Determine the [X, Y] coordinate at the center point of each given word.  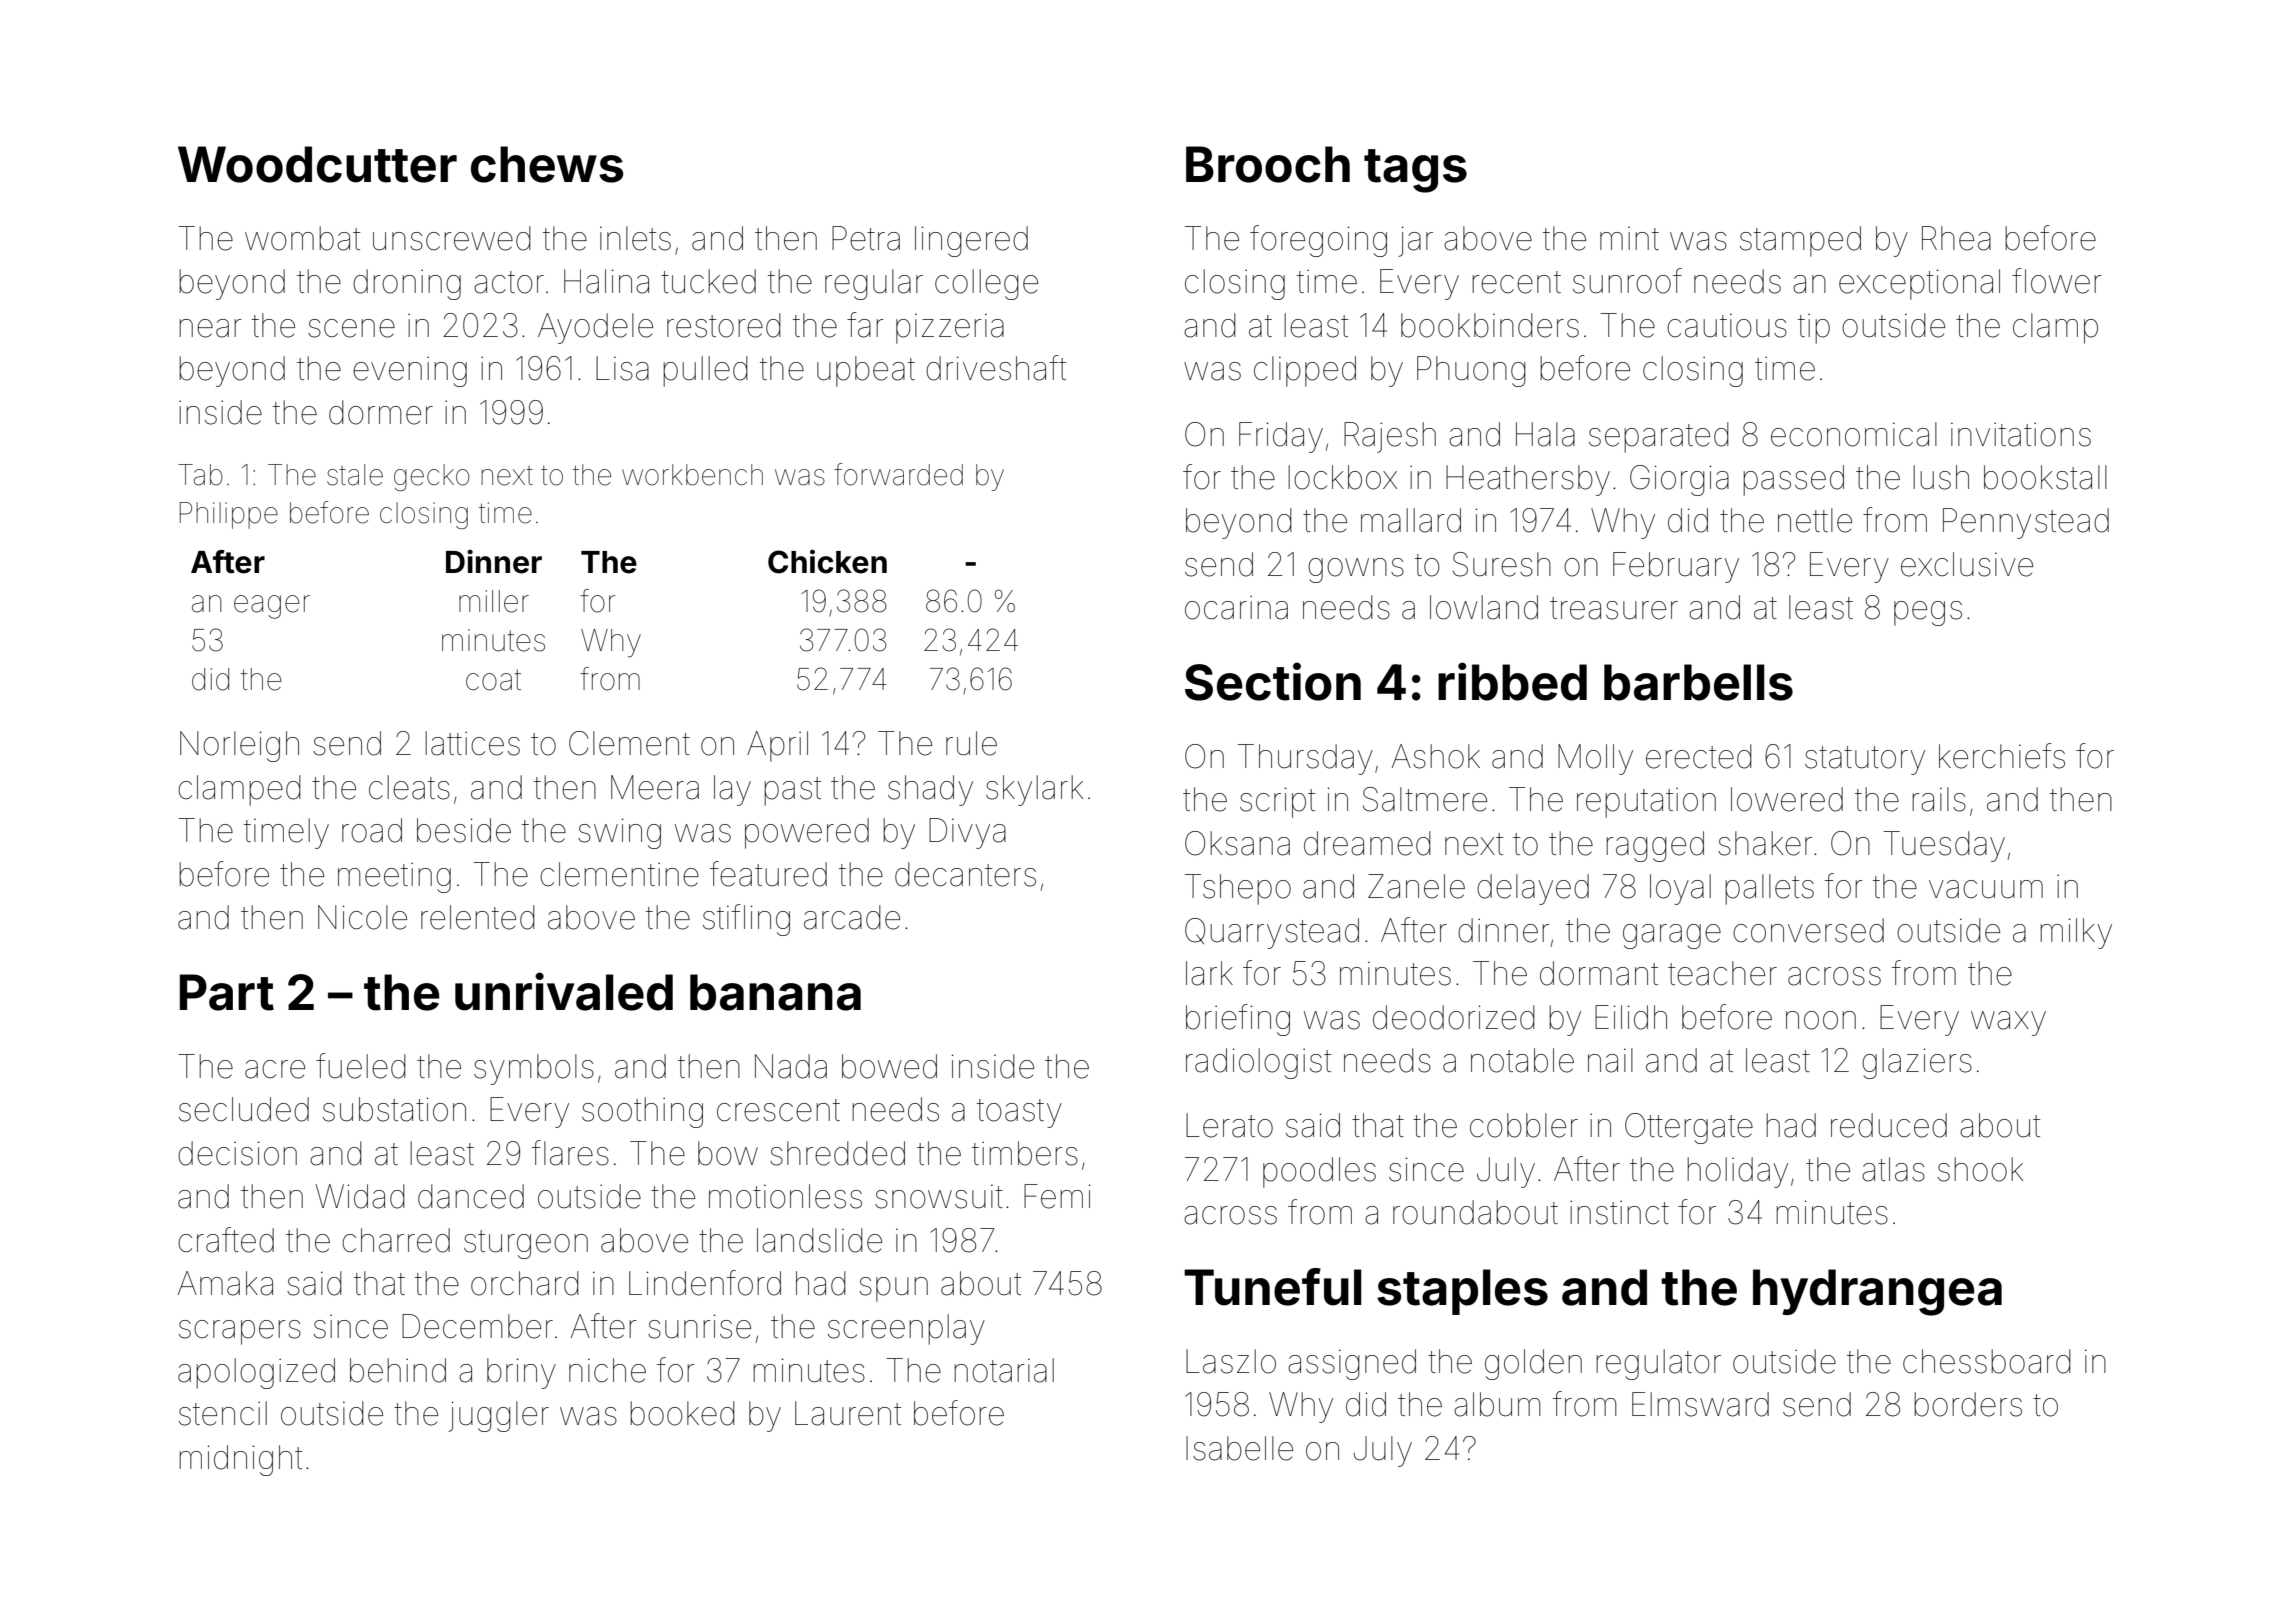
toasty [1019, 1113]
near [210, 328]
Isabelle [1239, 1448]
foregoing [1318, 241]
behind [398, 1370]
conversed [1808, 930]
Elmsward [1700, 1404]
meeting [394, 878]
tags [1415, 171]
